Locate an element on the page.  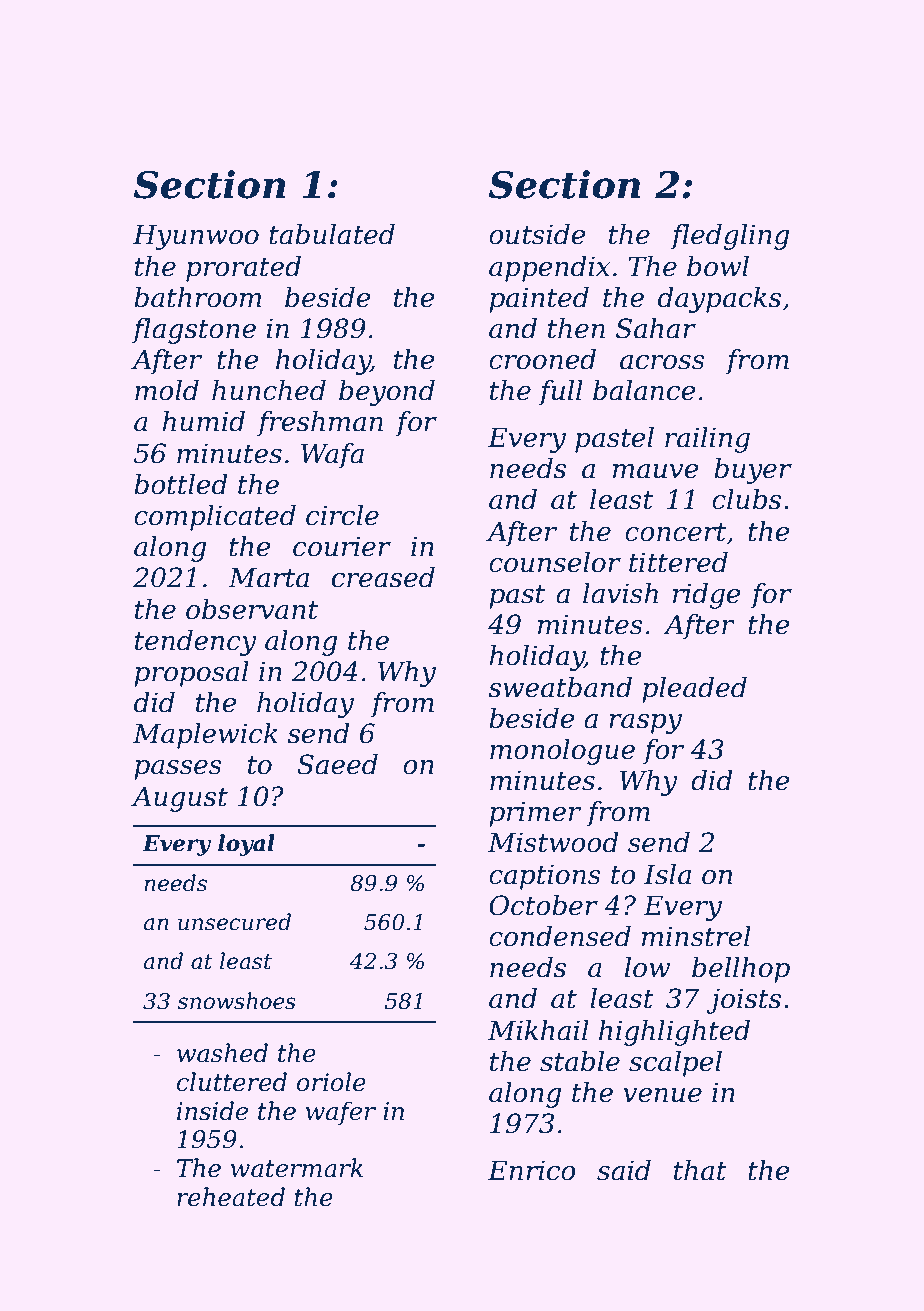
inside is located at coordinates (212, 1111).
